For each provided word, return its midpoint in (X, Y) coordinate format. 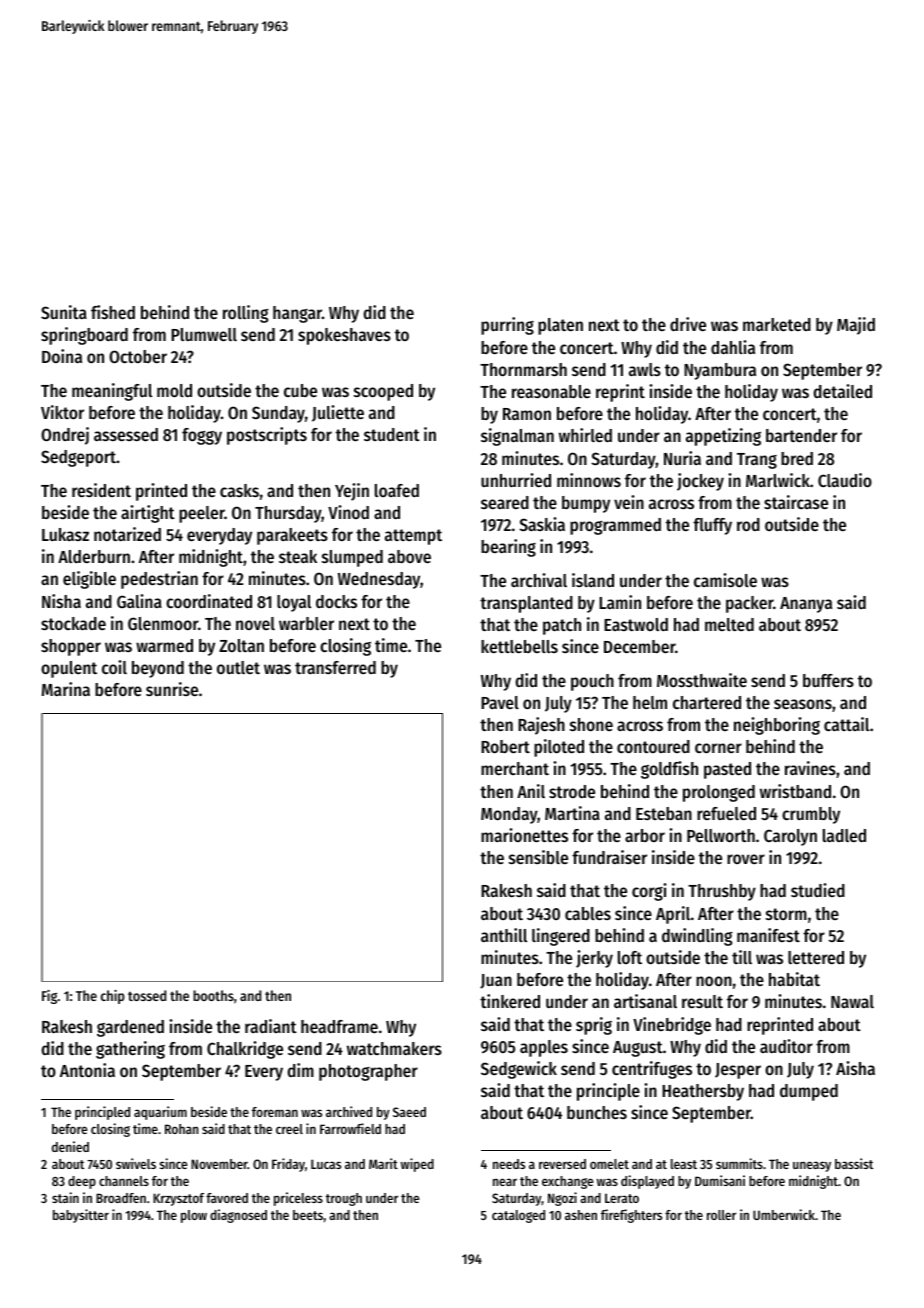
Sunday (278, 414)
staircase (796, 502)
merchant (515, 768)
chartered (707, 702)
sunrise (172, 689)
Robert (505, 746)
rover (746, 859)
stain (65, 1197)
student (392, 434)
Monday (509, 815)
